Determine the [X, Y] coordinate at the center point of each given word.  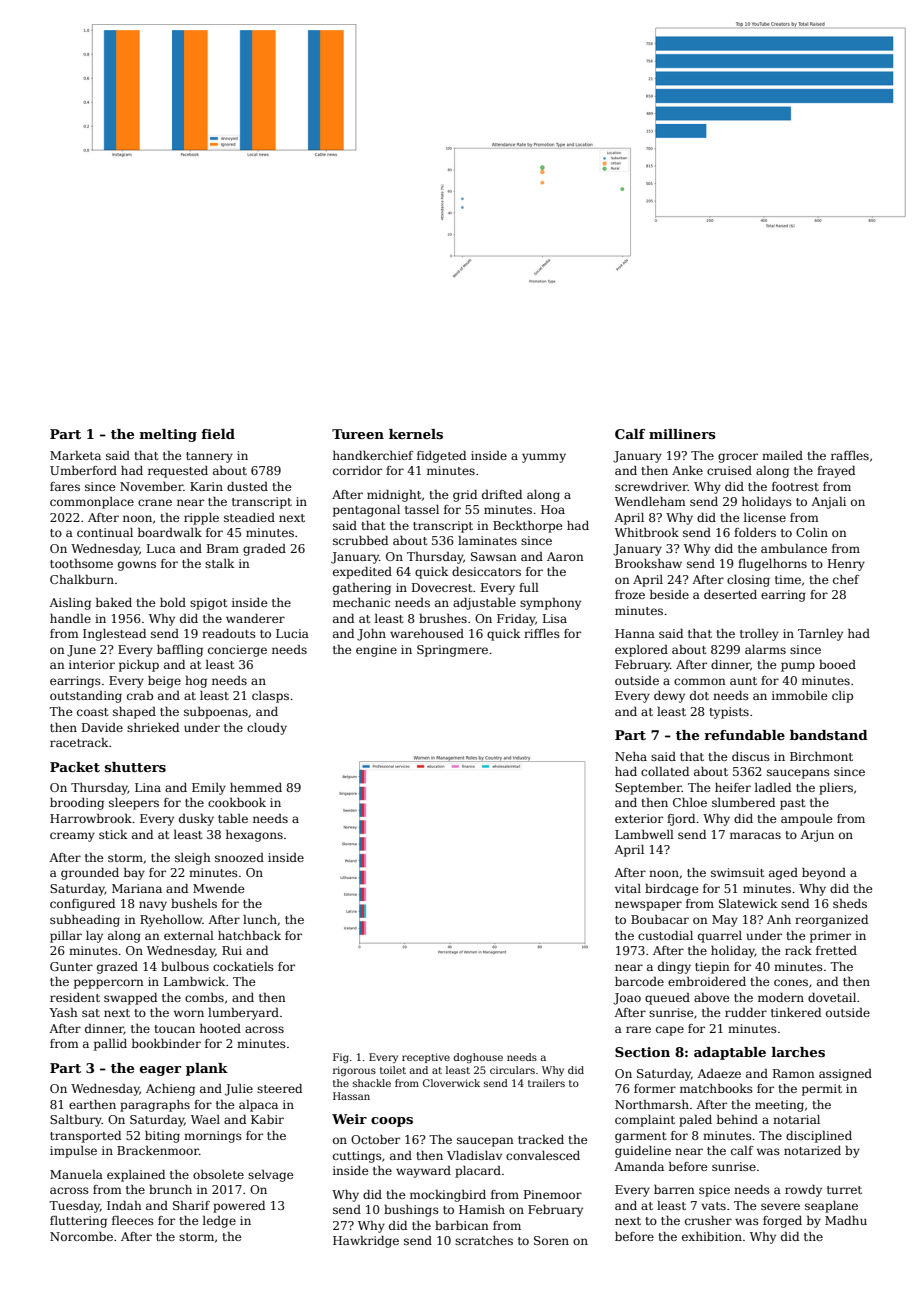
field [218, 434]
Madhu [846, 1220]
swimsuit [737, 872]
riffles [542, 633]
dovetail [832, 997]
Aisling [70, 604]
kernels [416, 434]
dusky [196, 820]
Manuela [76, 1174]
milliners [682, 434]
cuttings [357, 1157]
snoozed [239, 857]
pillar [66, 937]
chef [846, 579]
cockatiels [243, 966]
